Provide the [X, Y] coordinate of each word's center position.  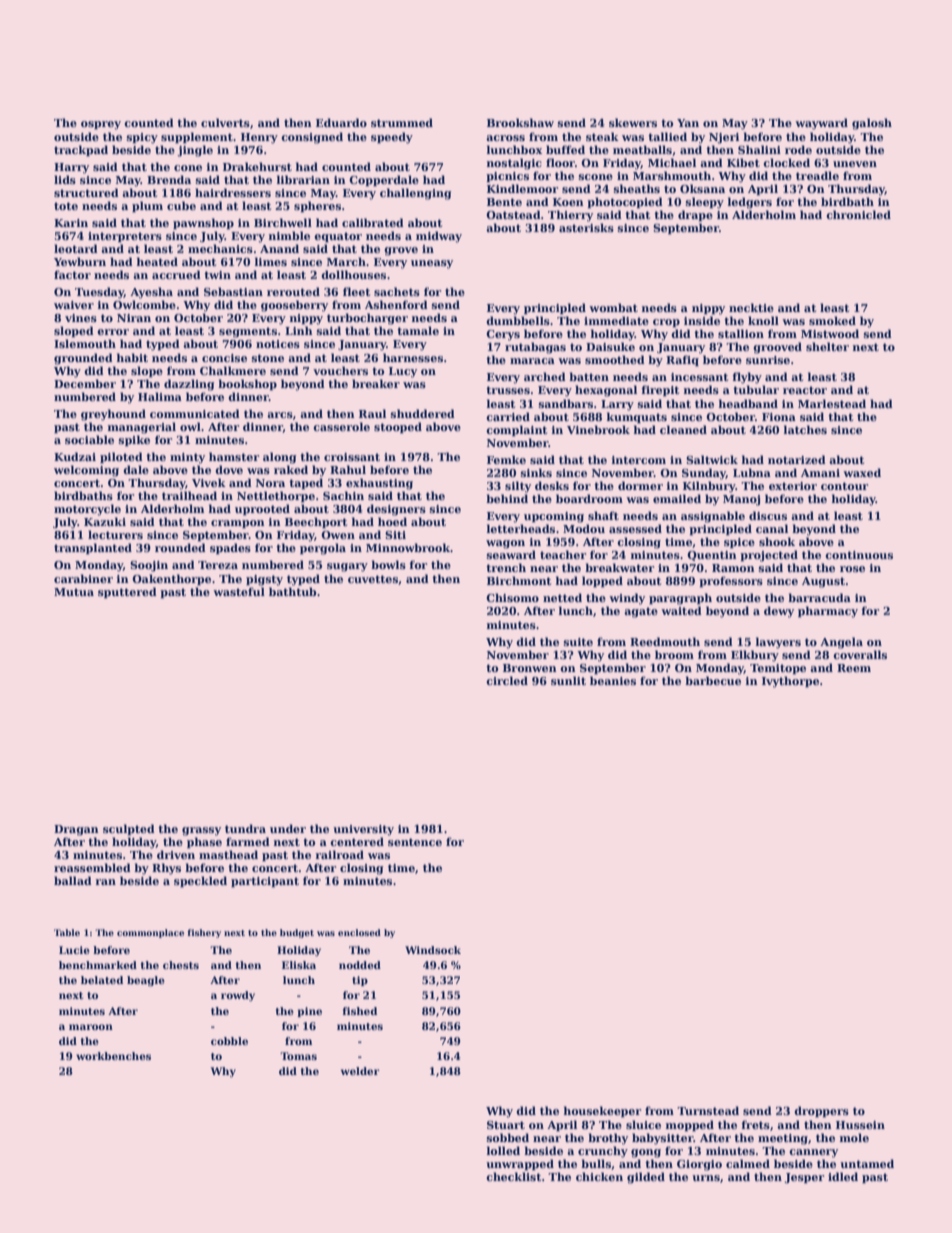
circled [507, 680]
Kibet [743, 162]
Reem [854, 668]
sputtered [127, 593]
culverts [225, 122]
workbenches [113, 1056]
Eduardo [341, 122]
